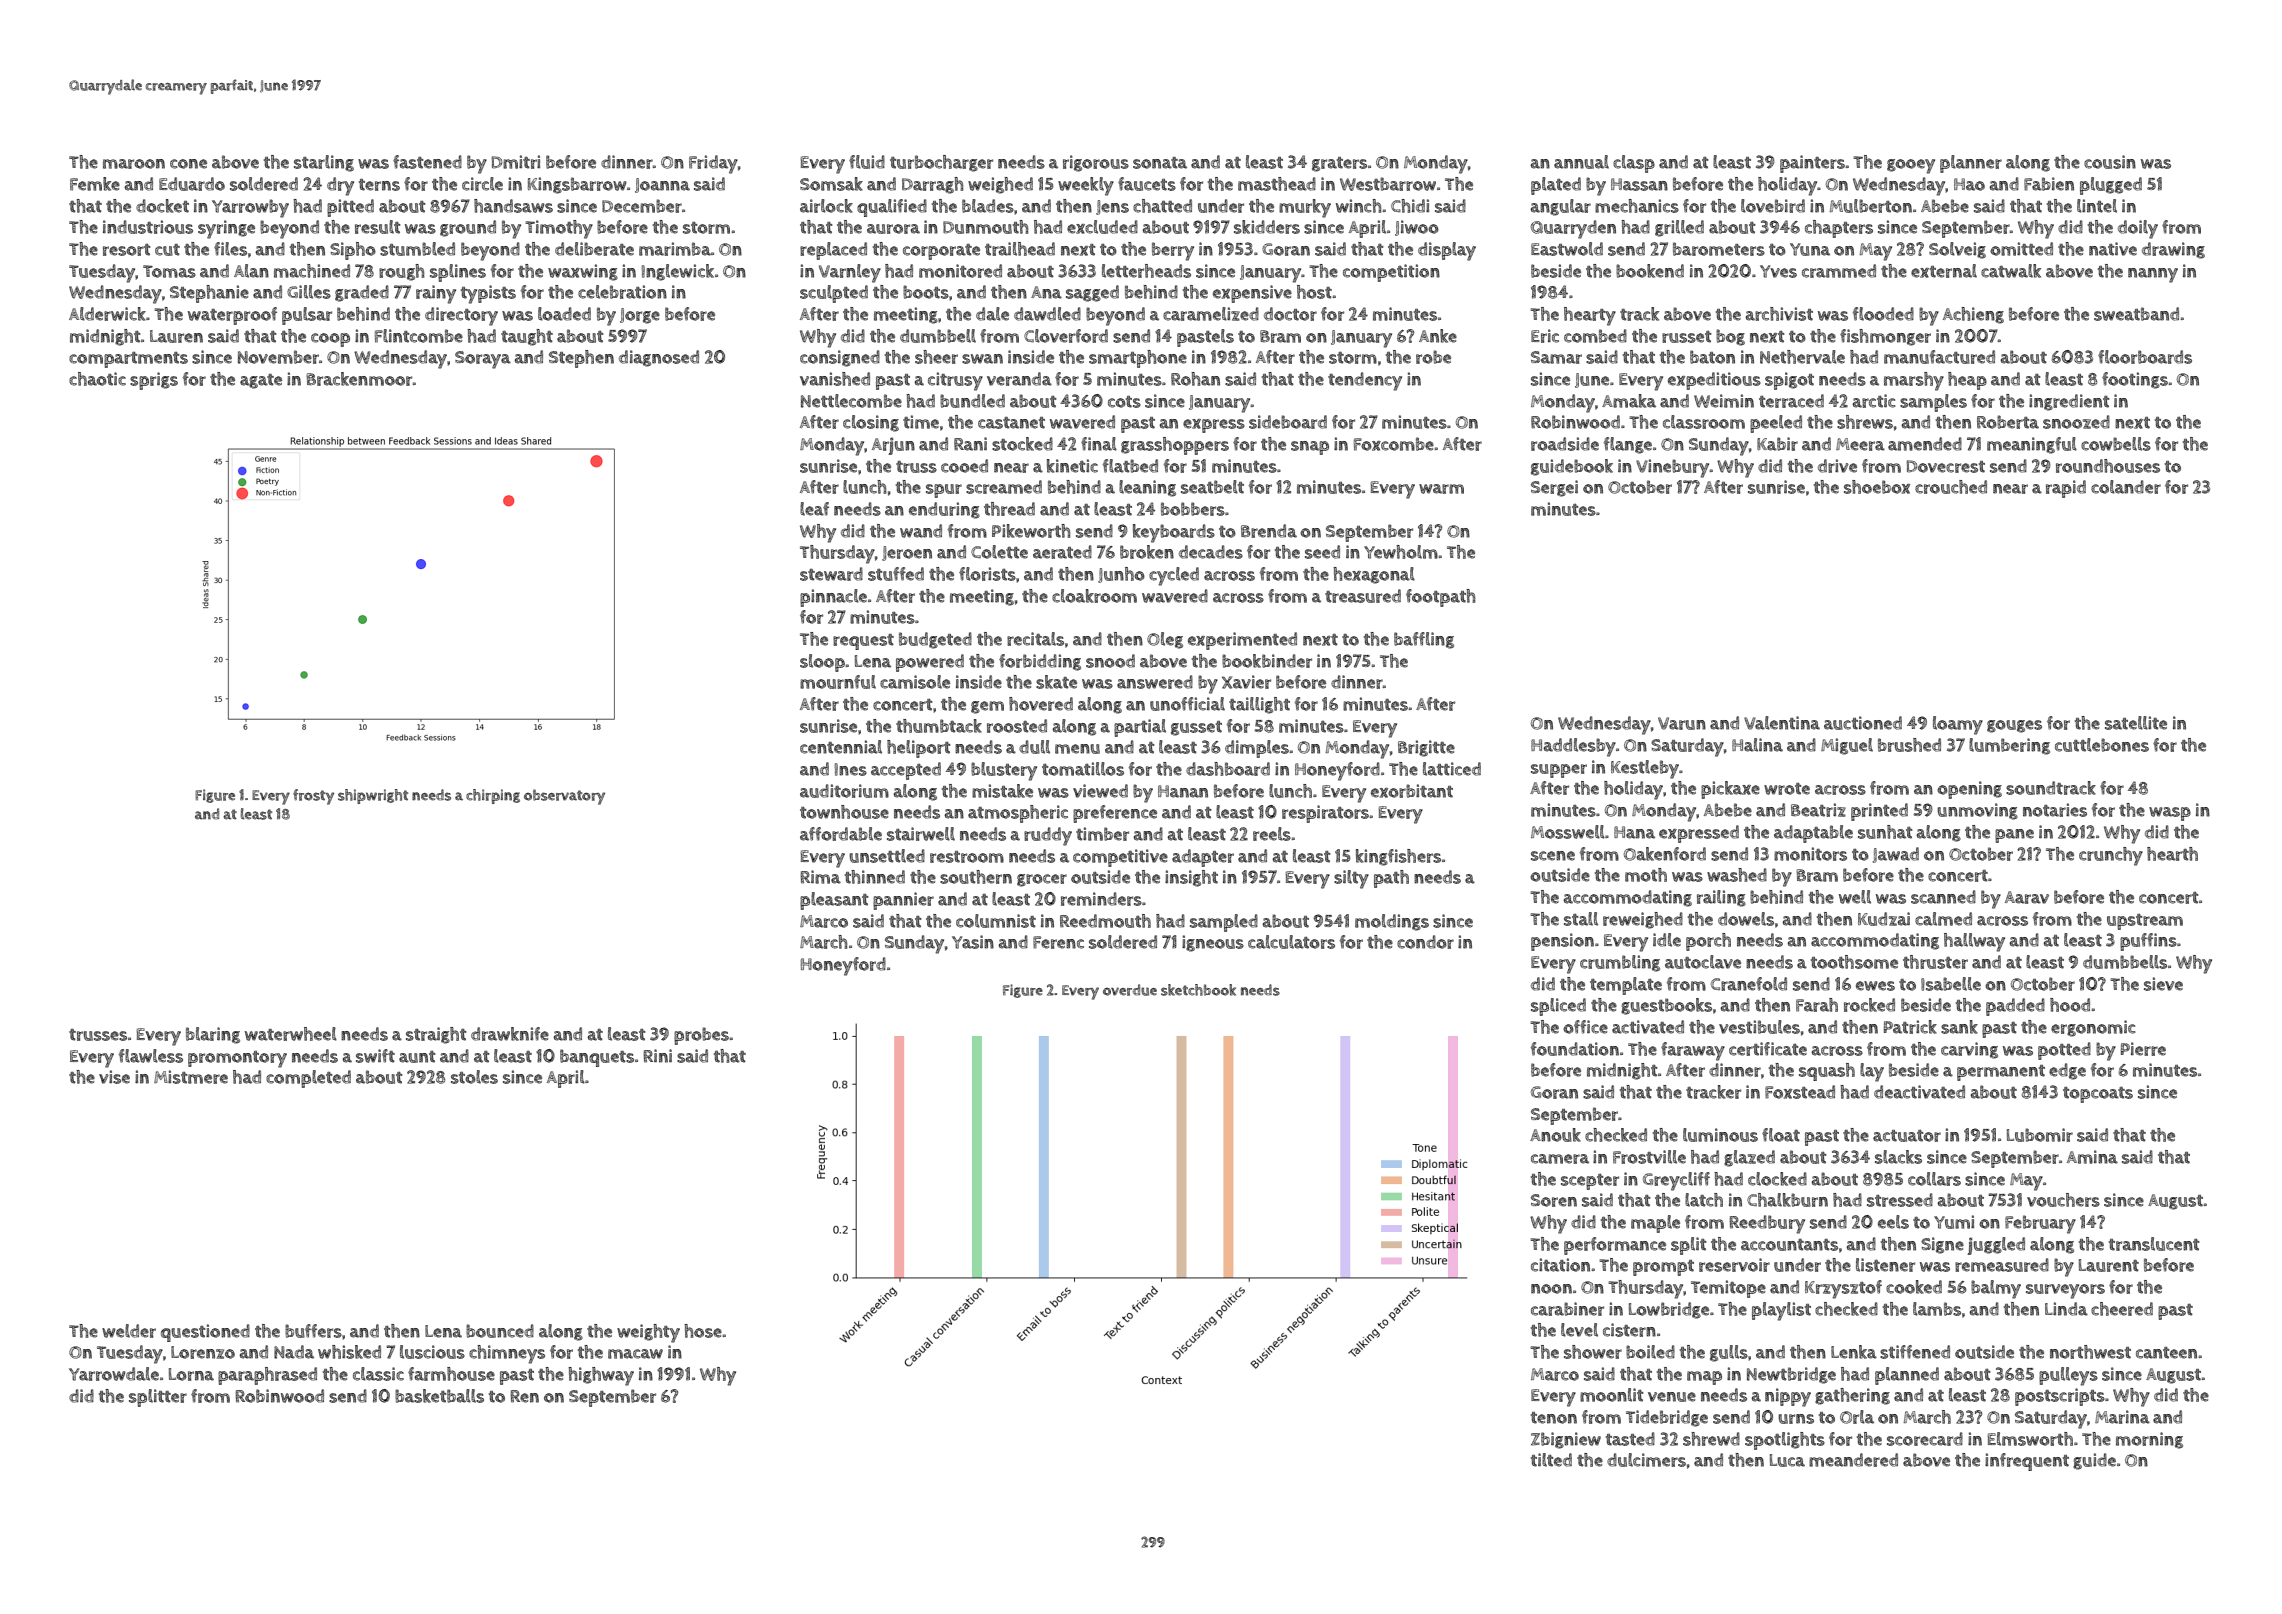 This image has height=1614, width=2282. I want to click on answered, so click(1155, 682).
